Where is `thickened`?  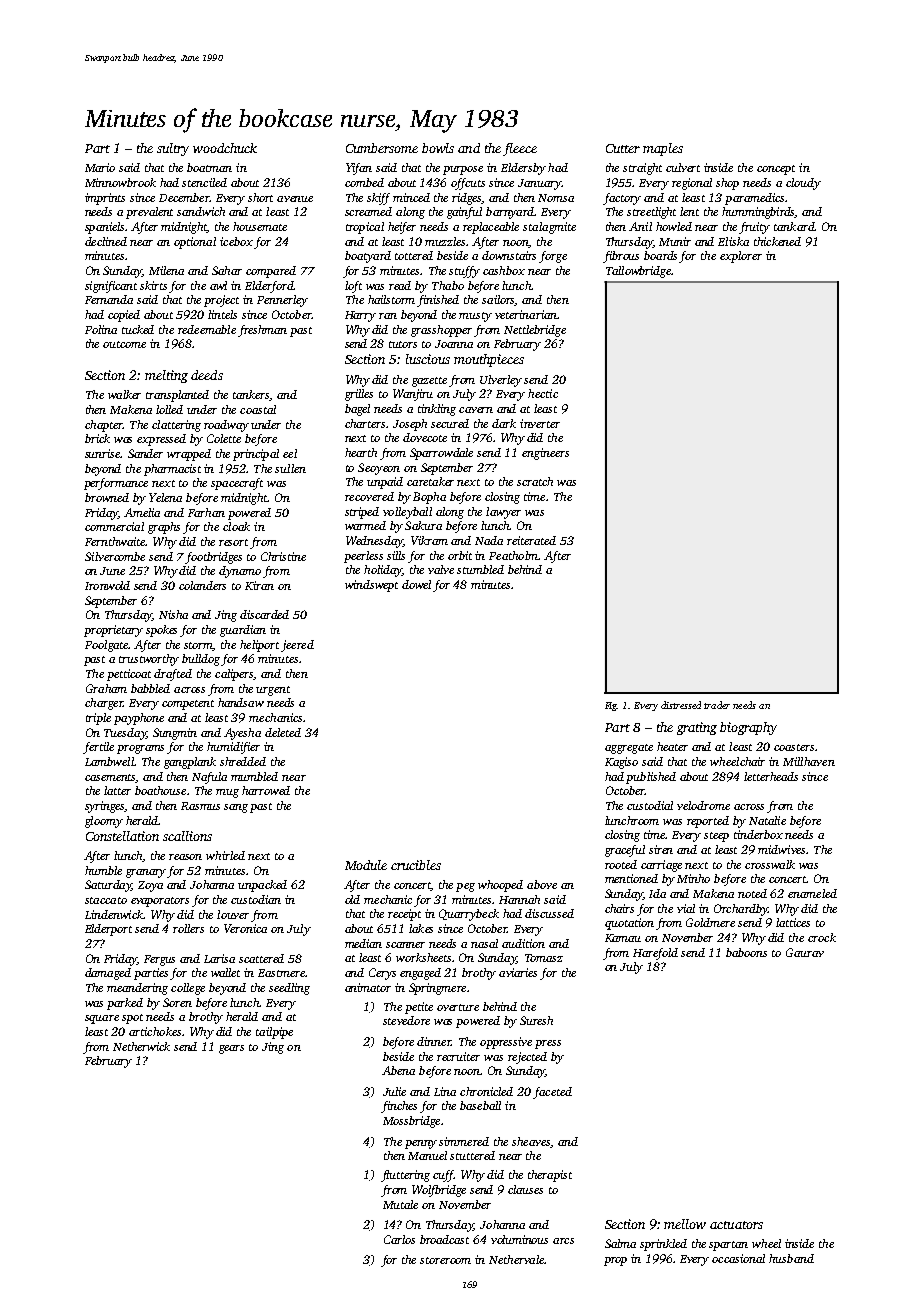
thickened is located at coordinates (777, 241).
